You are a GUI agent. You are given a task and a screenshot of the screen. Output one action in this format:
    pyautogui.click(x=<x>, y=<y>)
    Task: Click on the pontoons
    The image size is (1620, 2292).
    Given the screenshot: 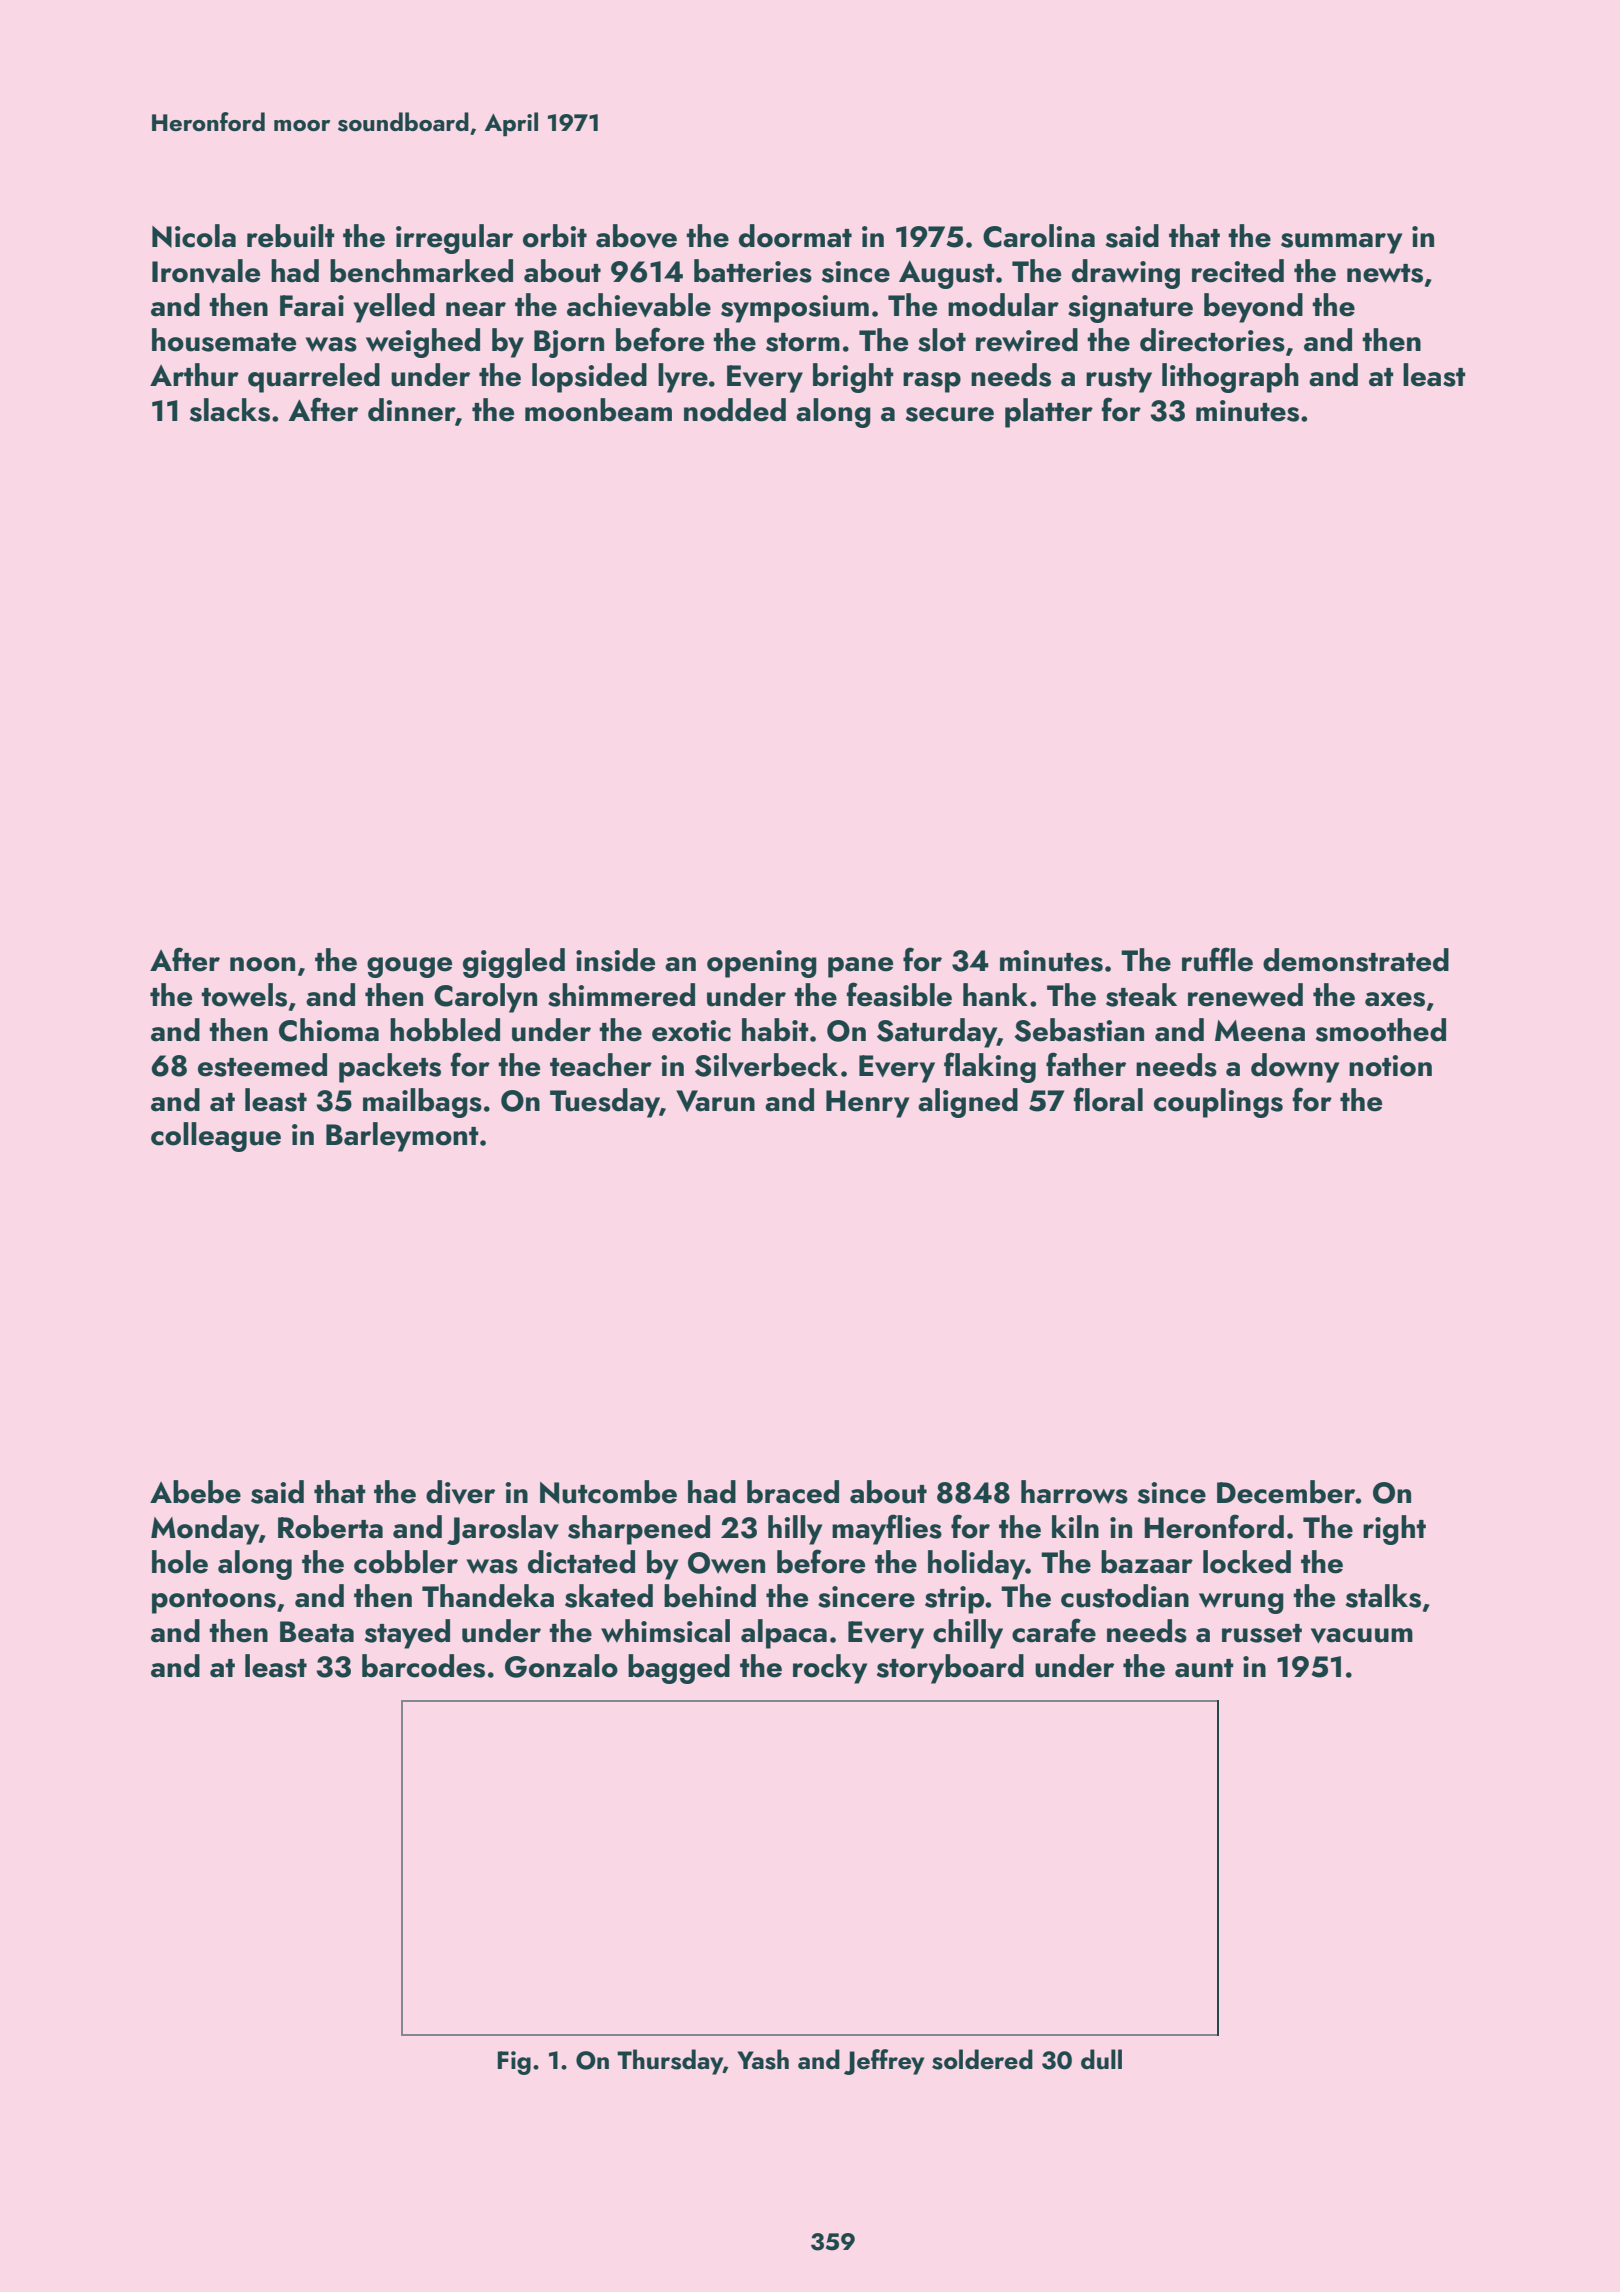 What is the action you would take?
    pyautogui.click(x=214, y=1601)
